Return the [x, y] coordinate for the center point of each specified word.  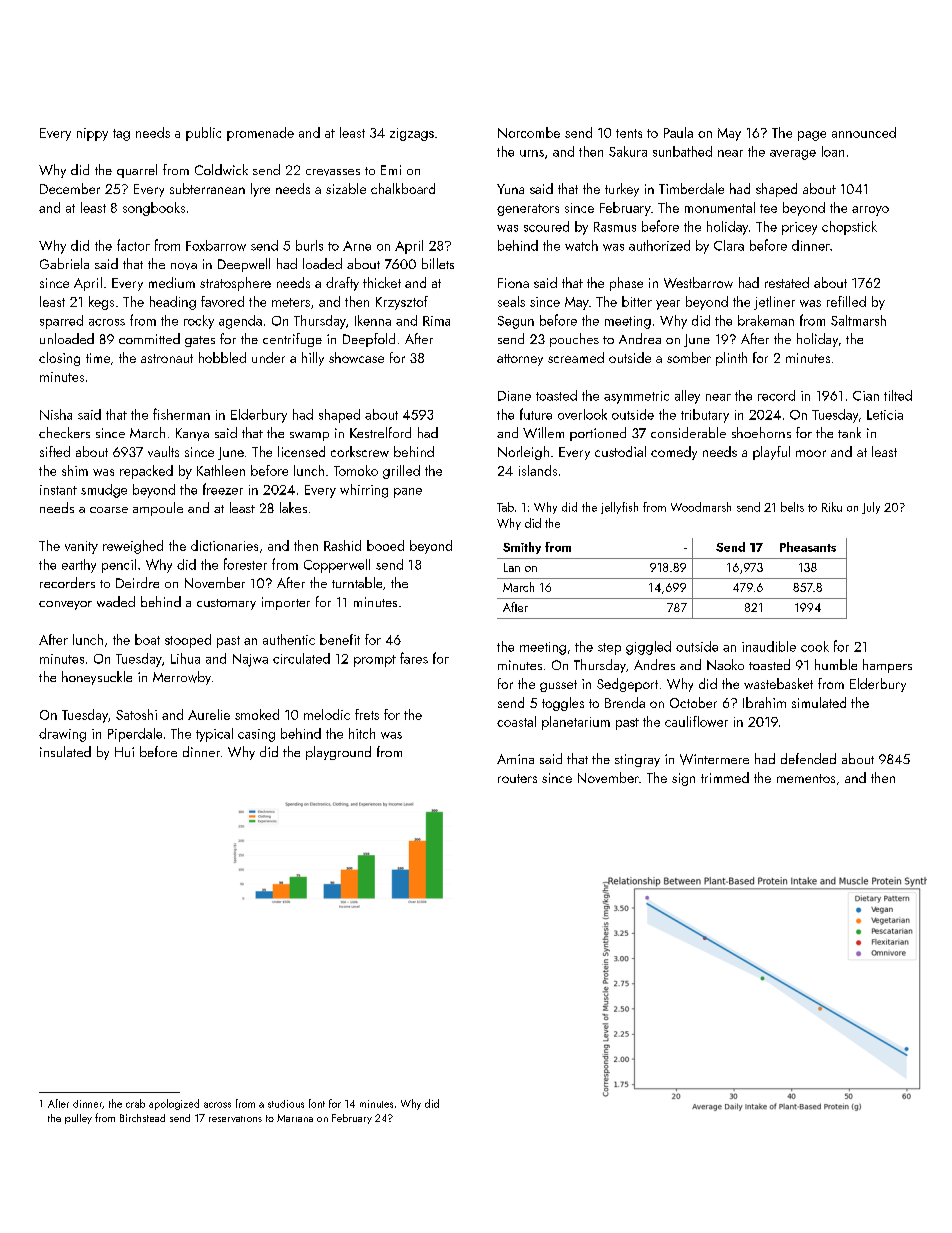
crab [135, 1103]
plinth [731, 359]
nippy [92, 134]
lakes [293, 507]
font [317, 1103]
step [609, 649]
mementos [806, 778]
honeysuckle [97, 678]
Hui [124, 752]
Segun [516, 322]
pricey [799, 228]
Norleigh [523, 453]
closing [59, 359]
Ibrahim [764, 702]
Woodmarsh [701, 507]
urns [532, 153]
